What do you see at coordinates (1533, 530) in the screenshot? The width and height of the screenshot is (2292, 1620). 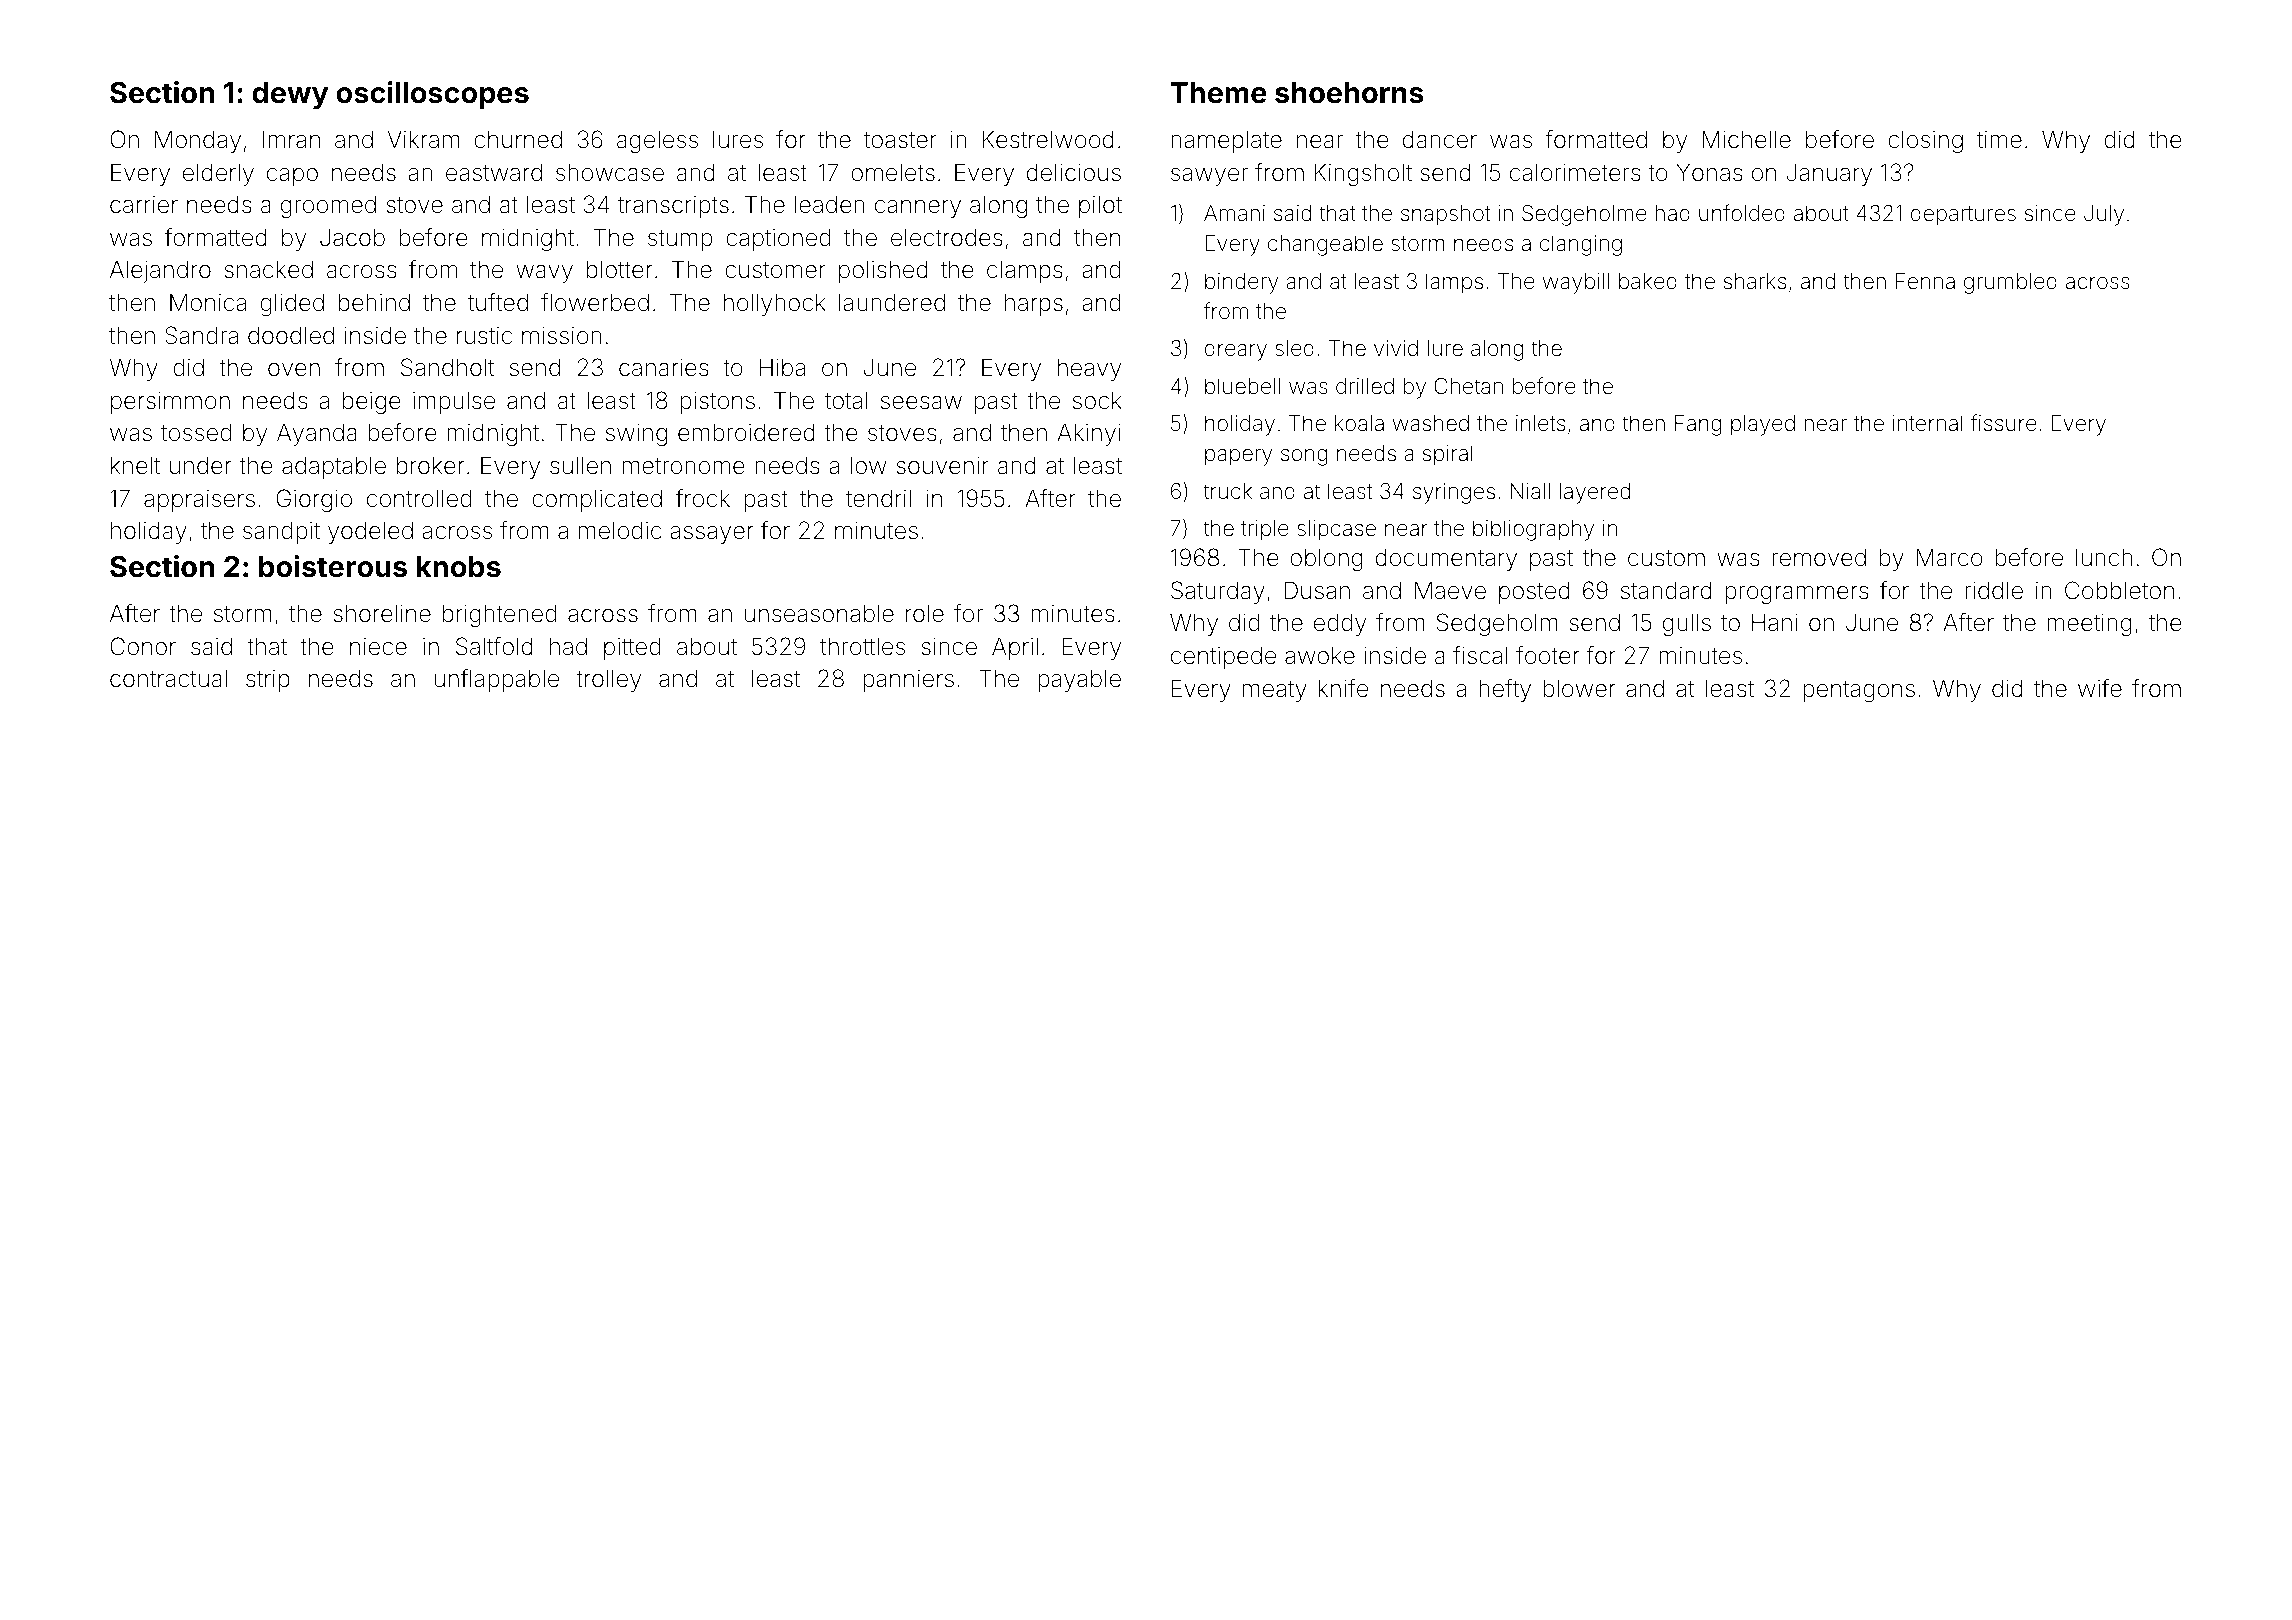 I see `bibliography` at bounding box center [1533, 530].
